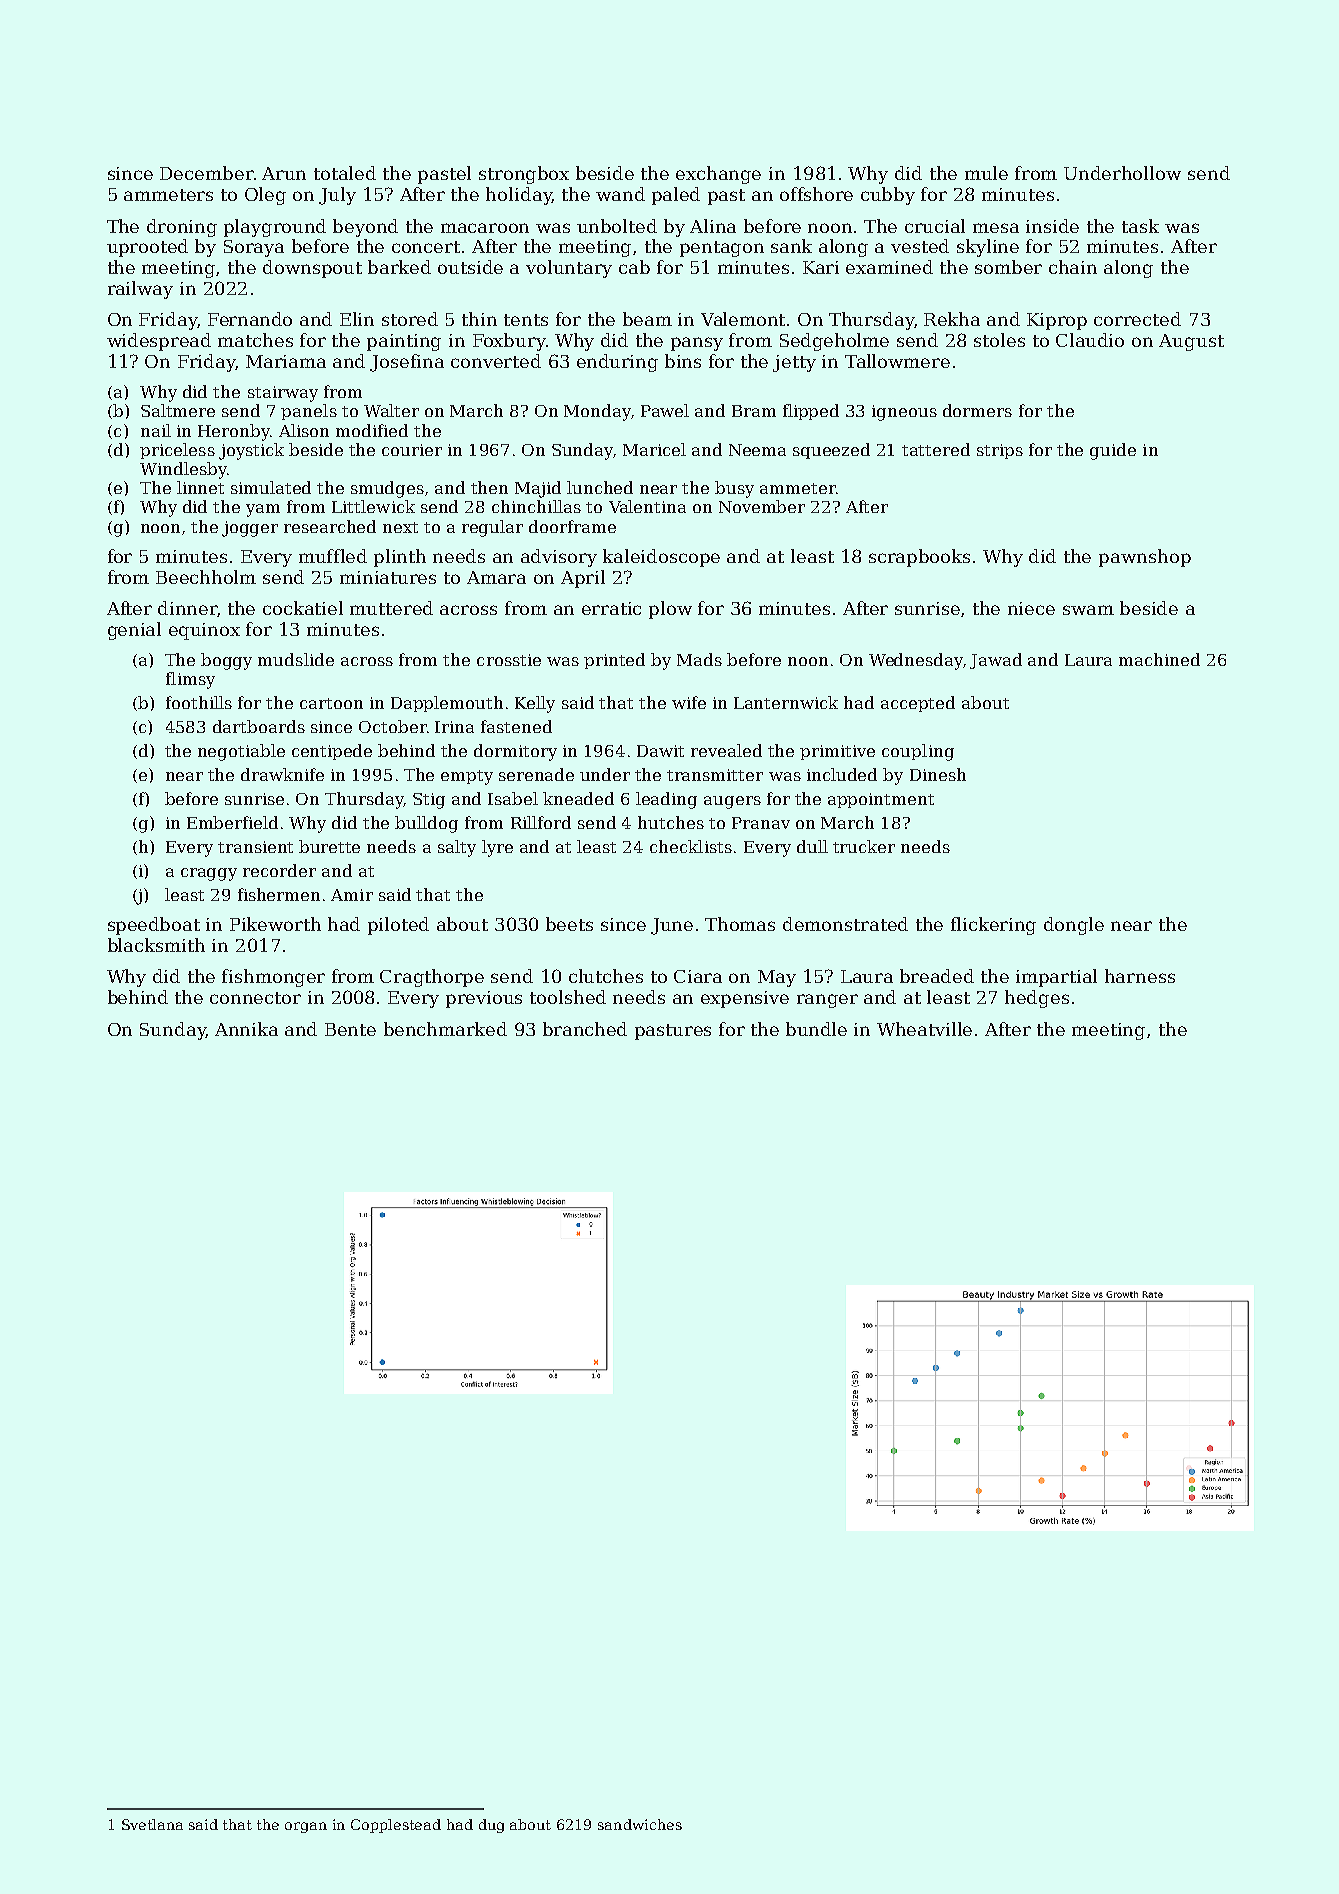 The width and height of the screenshot is (1339, 1894). Describe the element at coordinates (152, 1824) in the screenshot. I see `Svetlana` at that location.
